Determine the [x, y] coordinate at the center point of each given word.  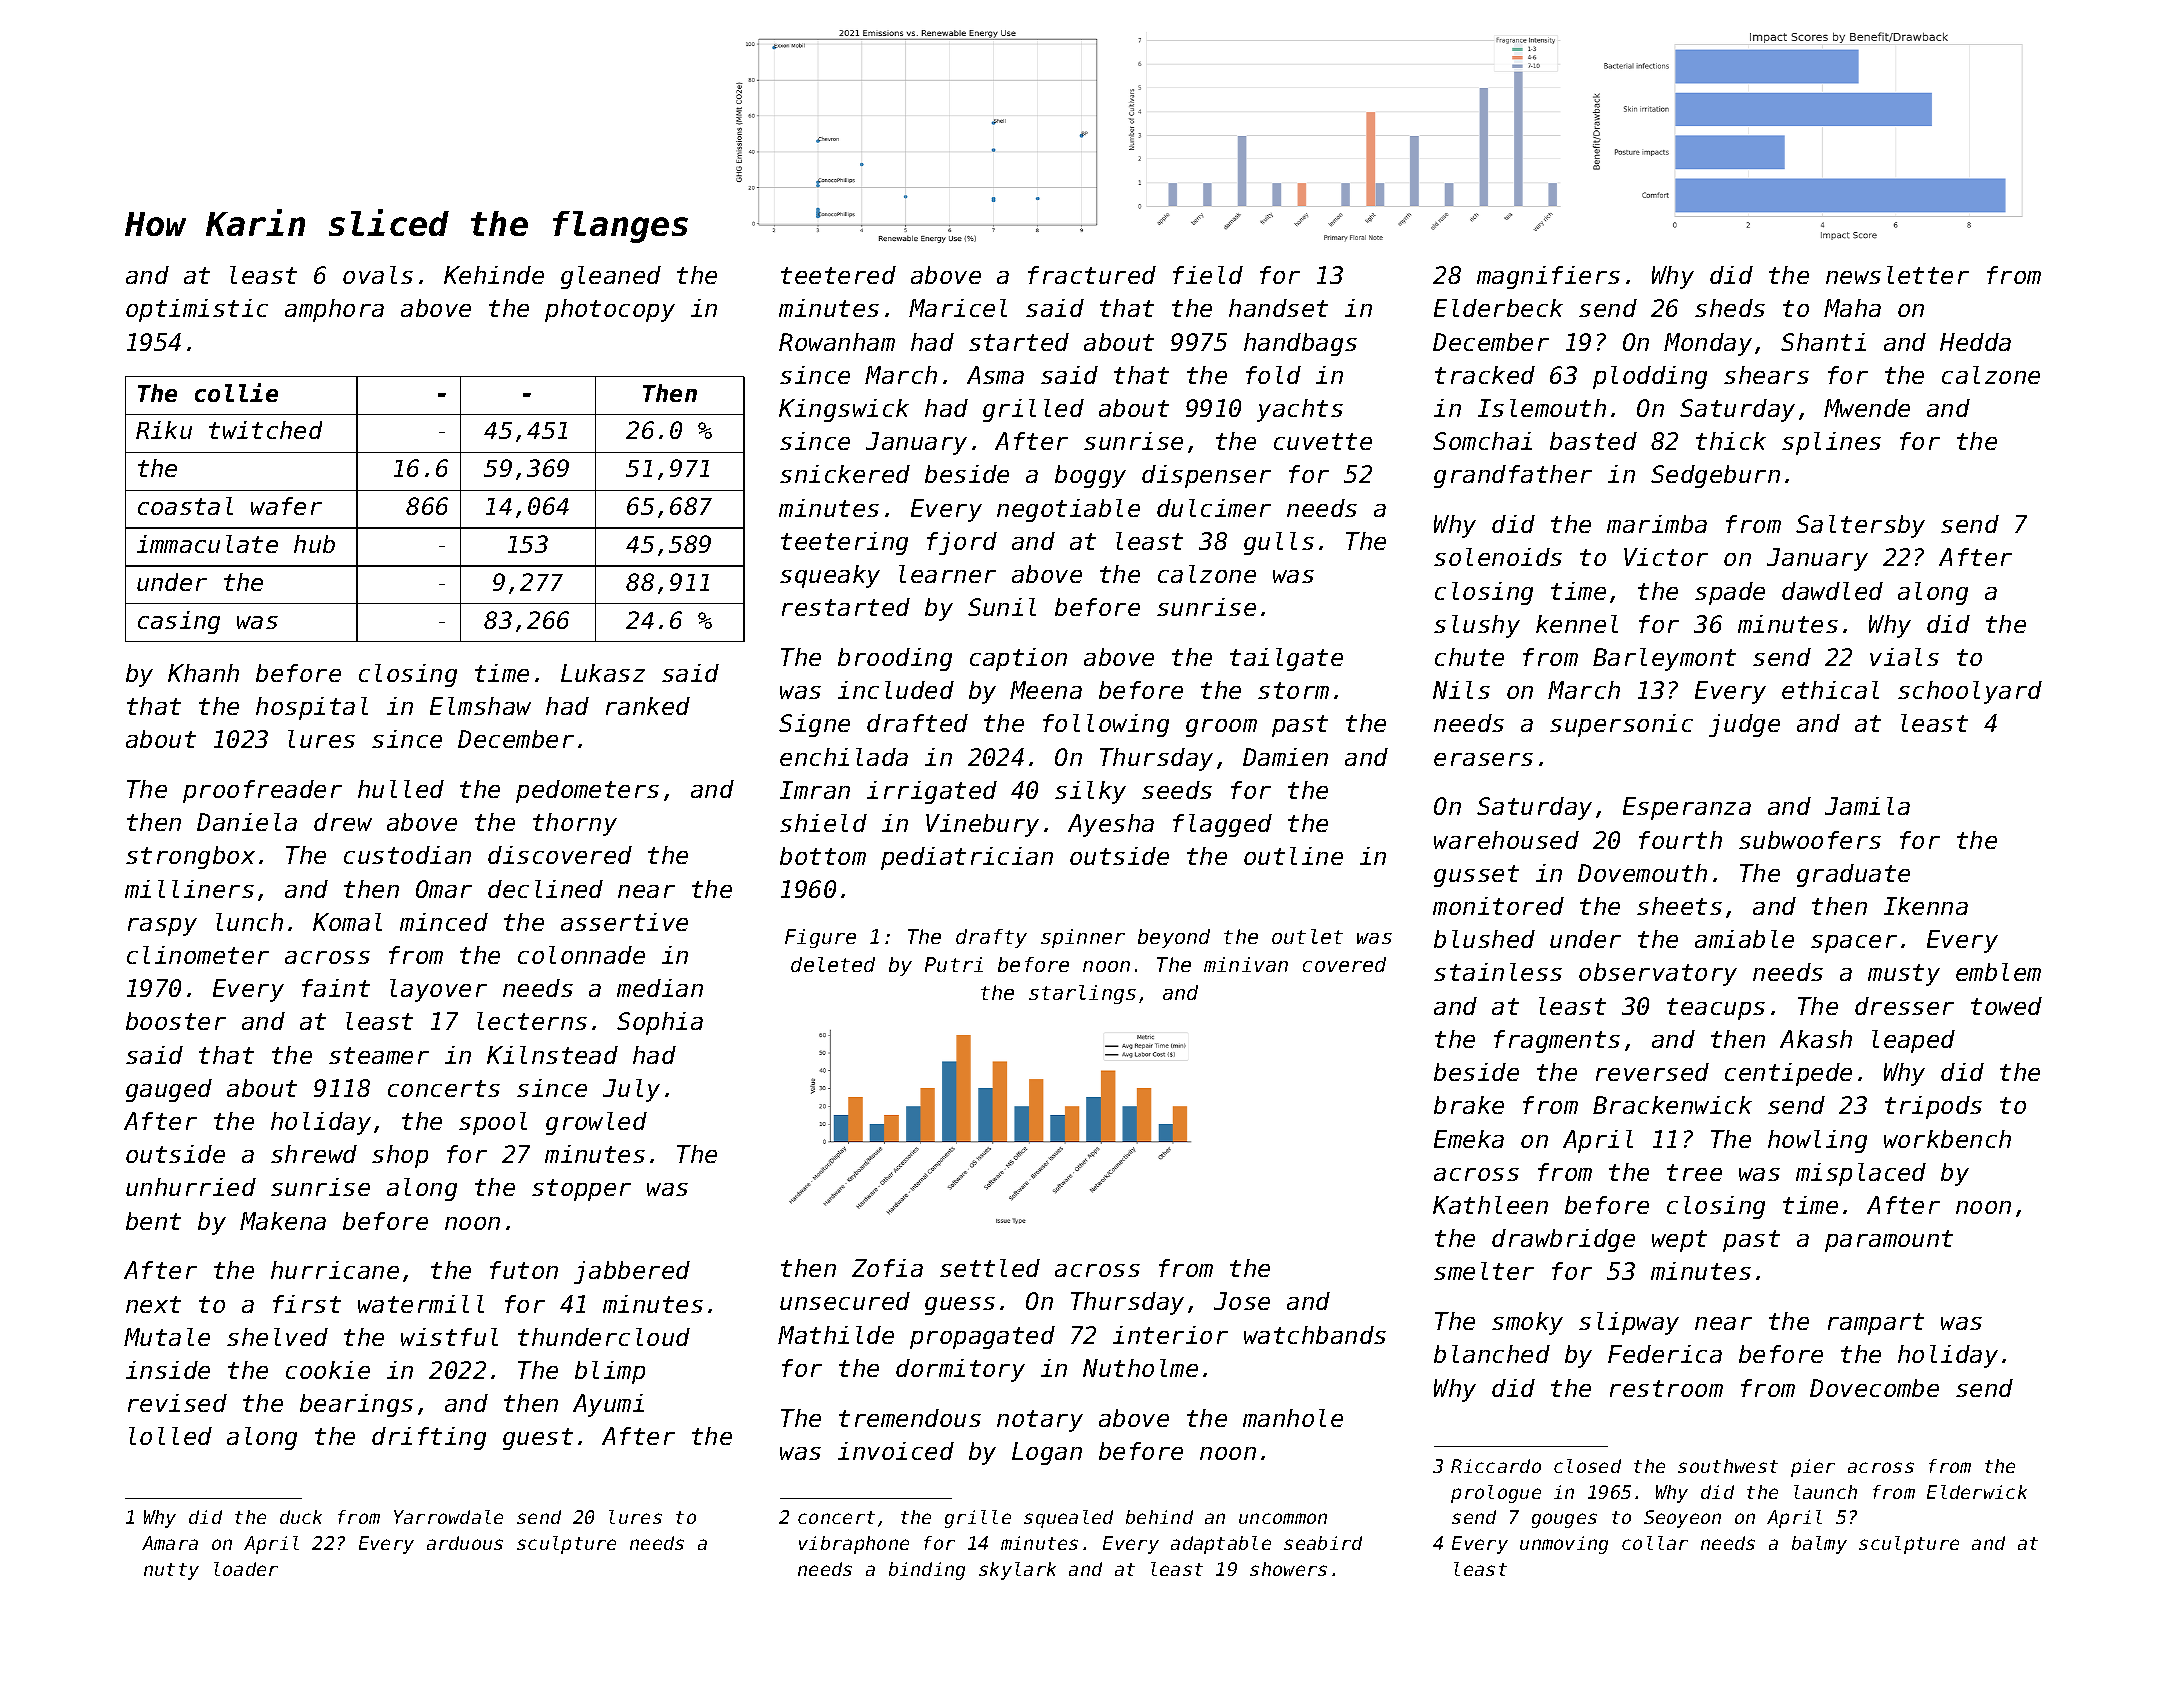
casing [179, 622]
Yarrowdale [448, 1517]
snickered [845, 474]
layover [438, 990]
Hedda [1975, 342]
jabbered [632, 1272]
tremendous [910, 1418]
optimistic [197, 310]
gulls [1279, 543]
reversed [1652, 1072]
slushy [1477, 626]
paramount [1889, 1241]
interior [1170, 1335]
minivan [1246, 964]
